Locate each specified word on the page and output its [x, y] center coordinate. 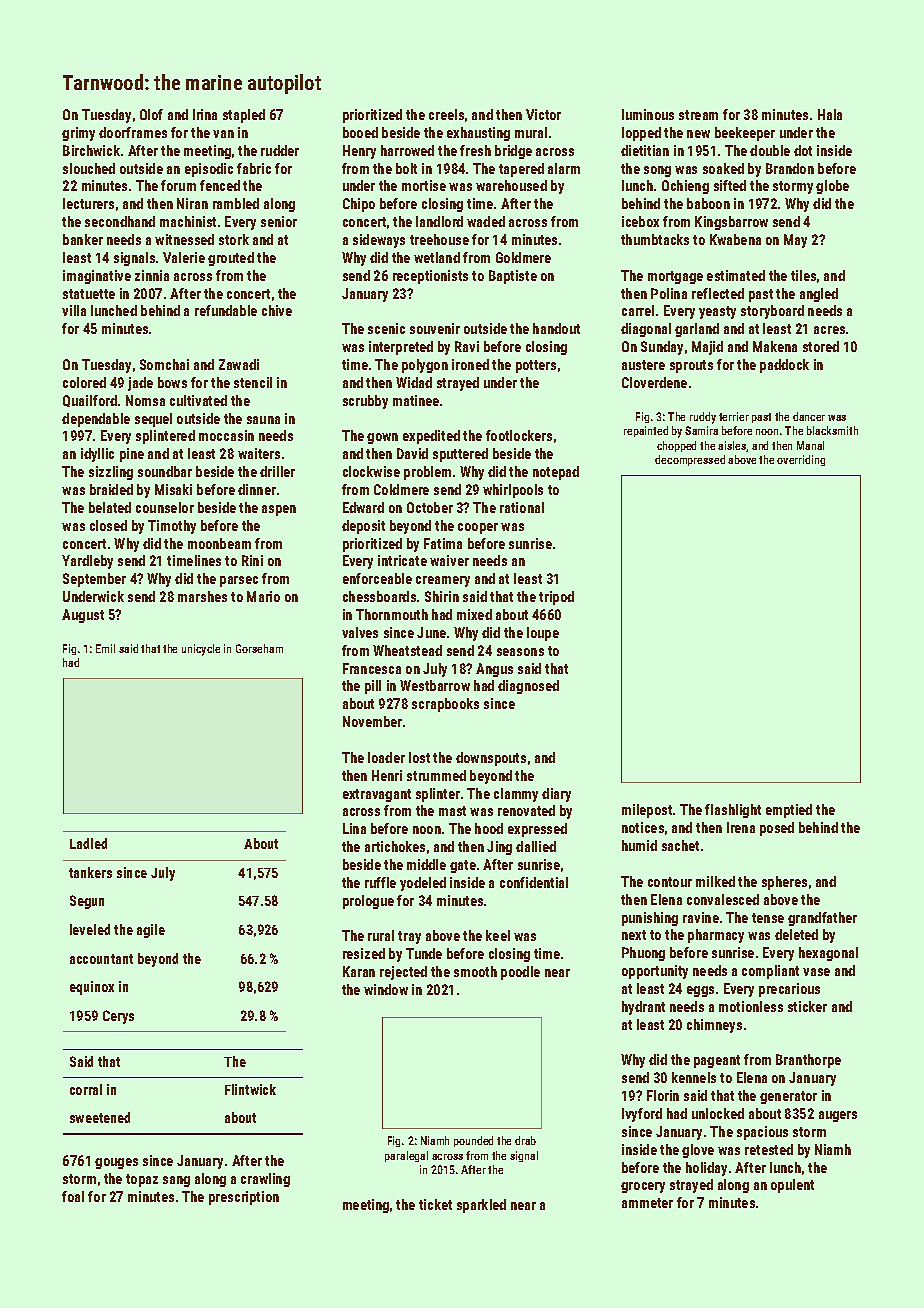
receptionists [430, 277]
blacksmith [832, 430]
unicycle [201, 650]
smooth [475, 971]
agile [151, 931]
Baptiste [513, 277]
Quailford [90, 401]
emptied [789, 811]
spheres [784, 883]
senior [279, 221]
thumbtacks [655, 239]
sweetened [100, 1117]
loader [386, 757]
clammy [516, 795]
